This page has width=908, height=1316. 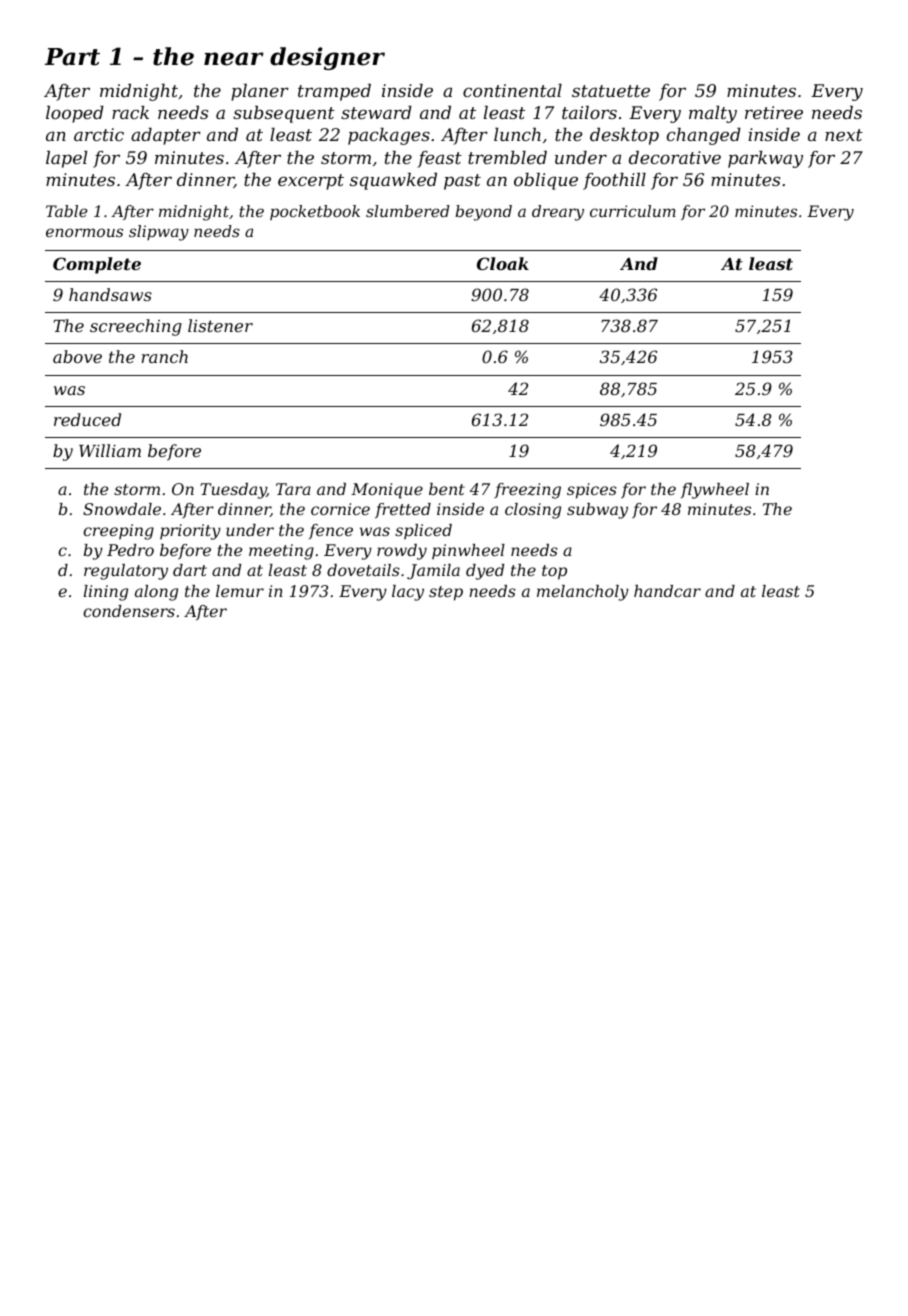 What do you see at coordinates (844, 135) in the page?
I see `next` at bounding box center [844, 135].
